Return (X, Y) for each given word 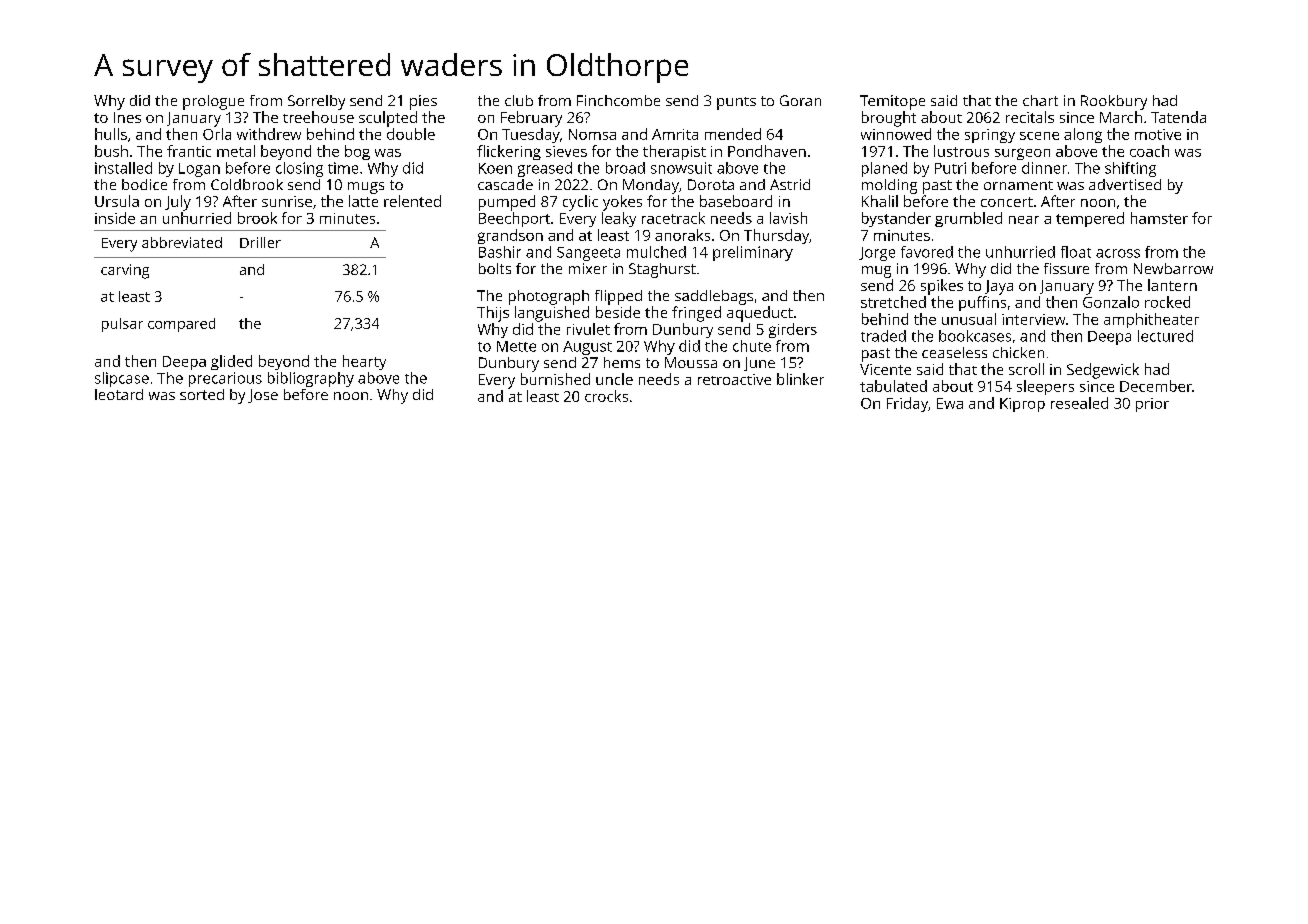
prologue (213, 102)
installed (123, 168)
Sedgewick (1103, 371)
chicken (1018, 352)
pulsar (122, 325)
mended (733, 134)
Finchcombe (618, 100)
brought (889, 119)
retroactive (734, 379)
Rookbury (1114, 102)
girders (793, 330)
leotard (119, 394)
